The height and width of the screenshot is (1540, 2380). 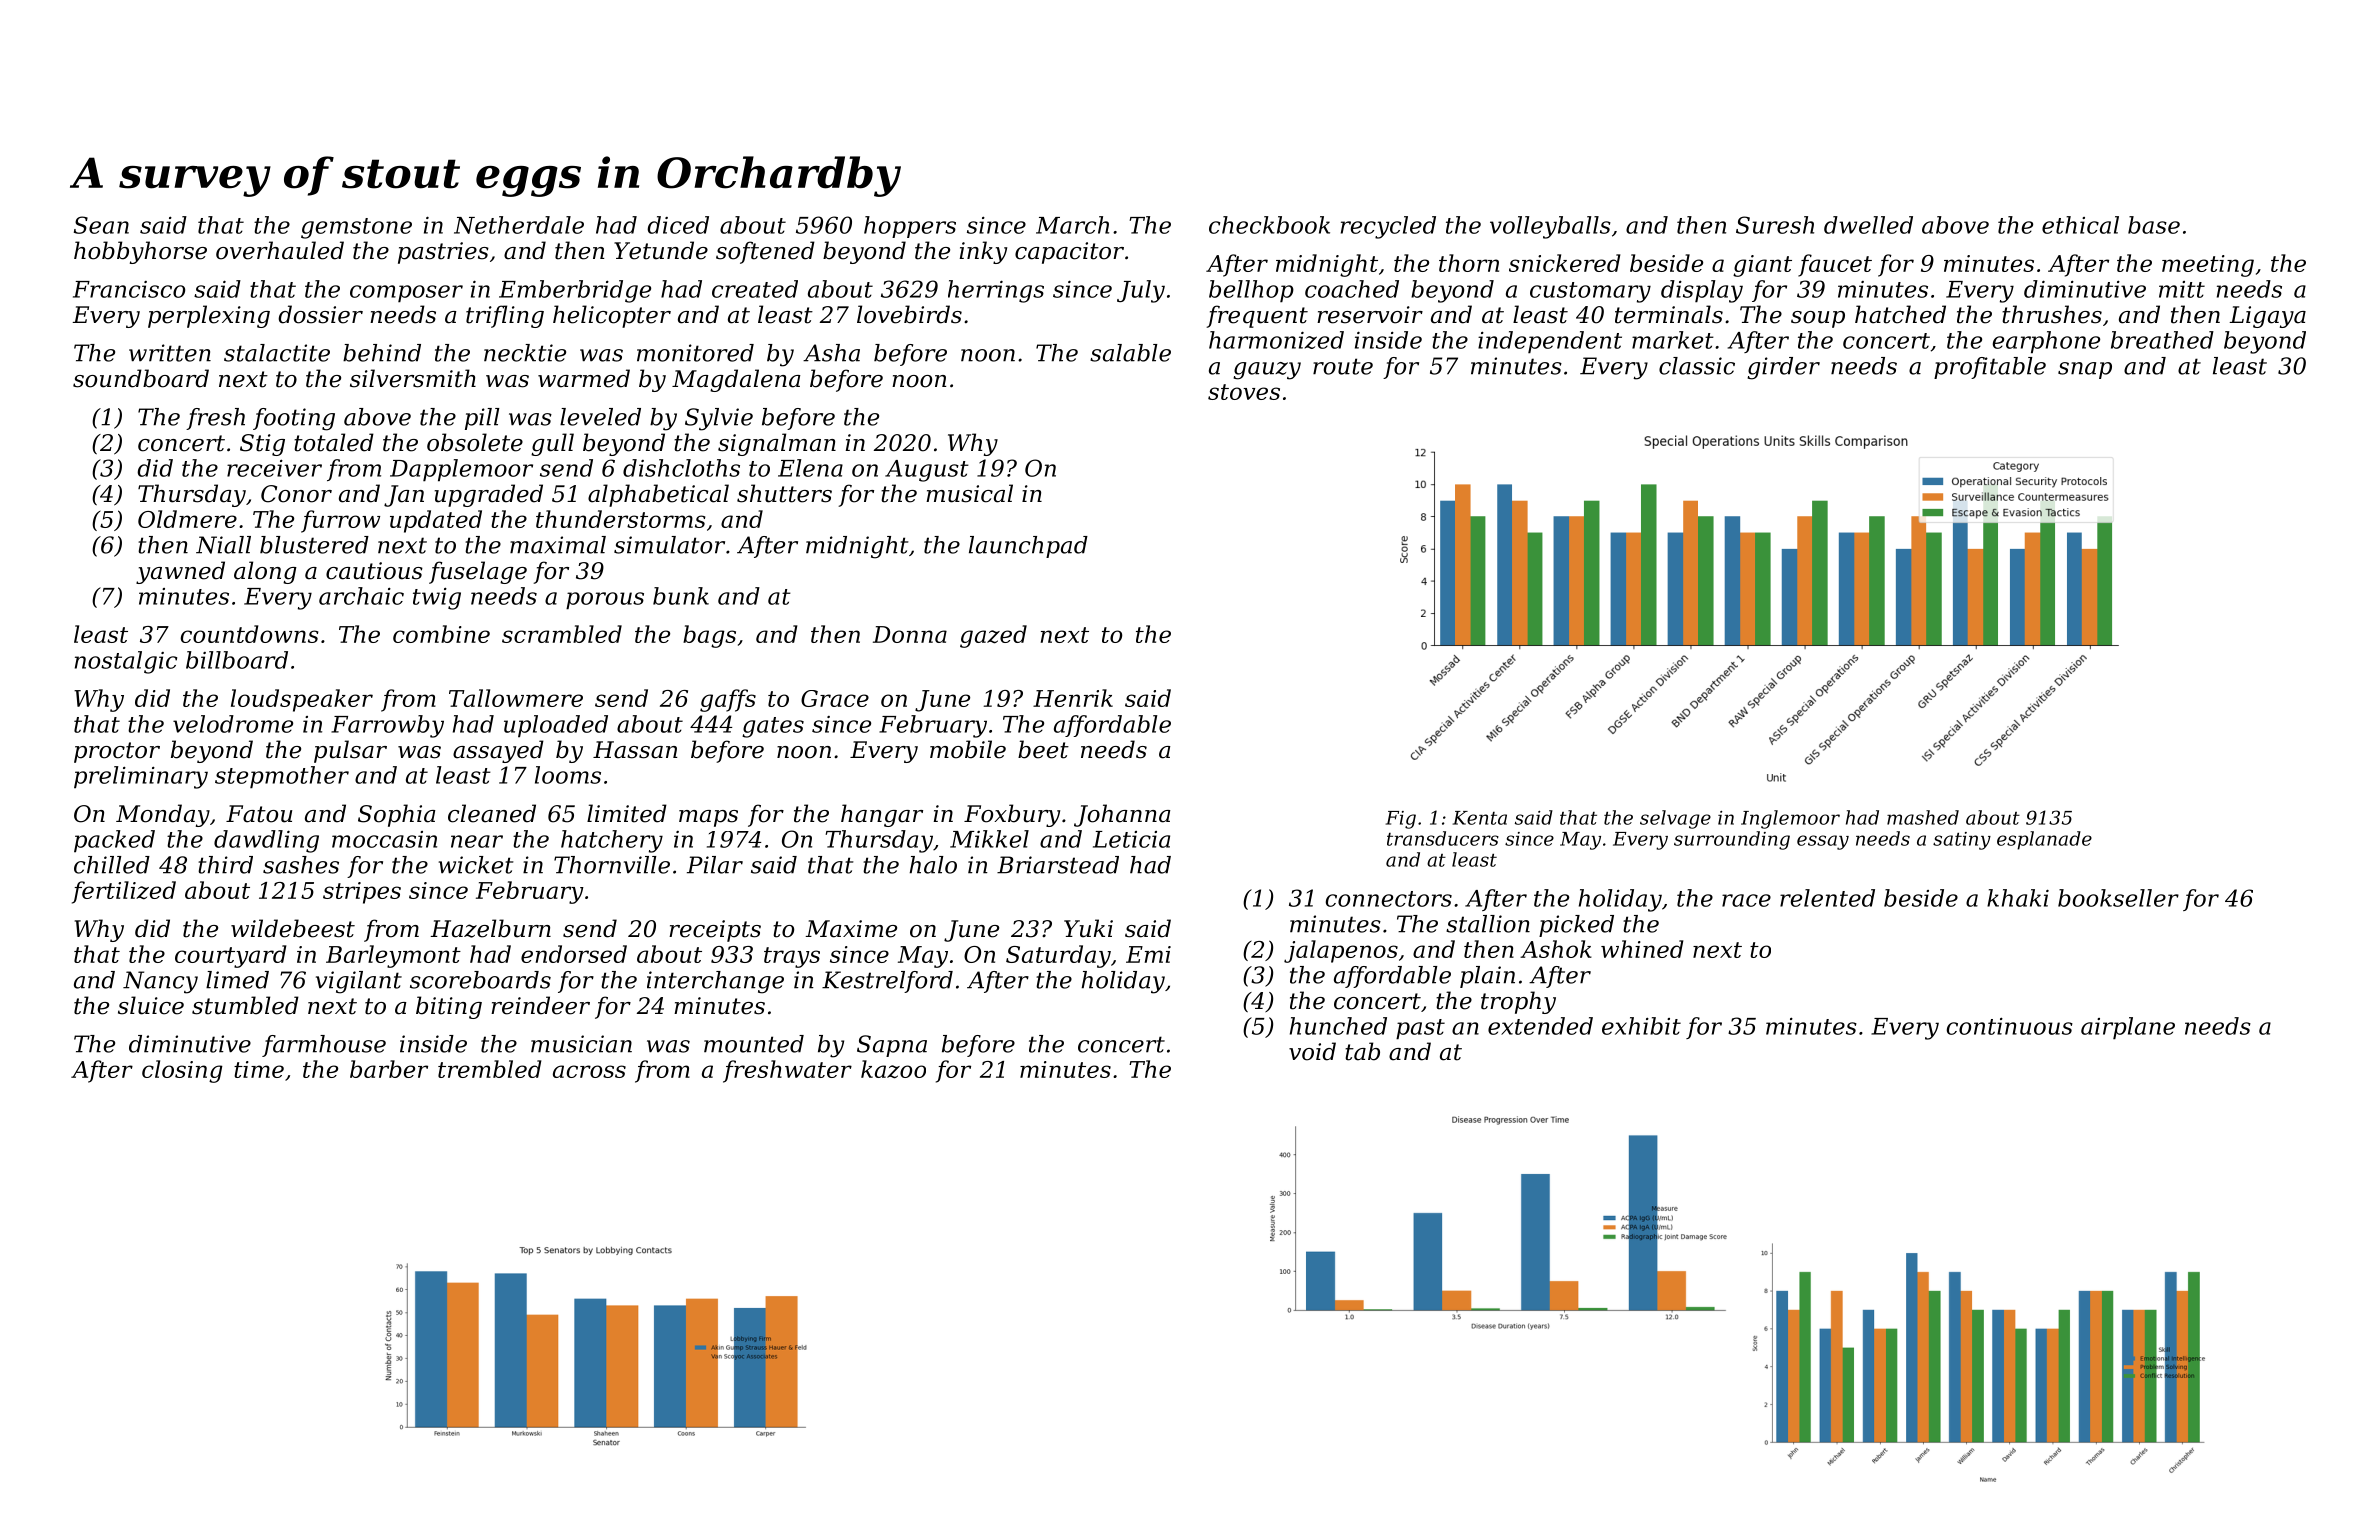 I want to click on gemstone, so click(x=356, y=228).
